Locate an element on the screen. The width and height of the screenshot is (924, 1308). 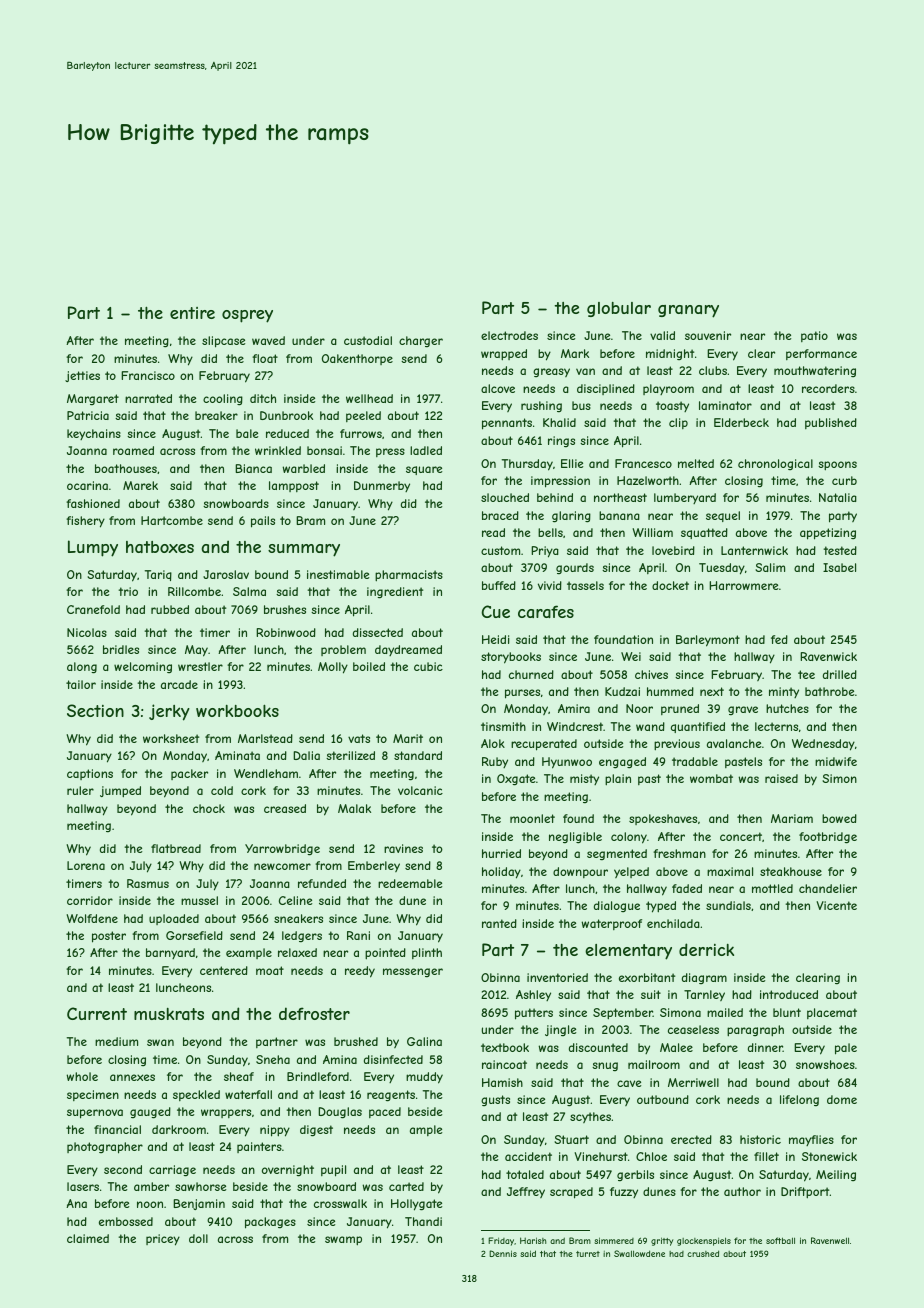
Mariam is located at coordinates (792, 818).
